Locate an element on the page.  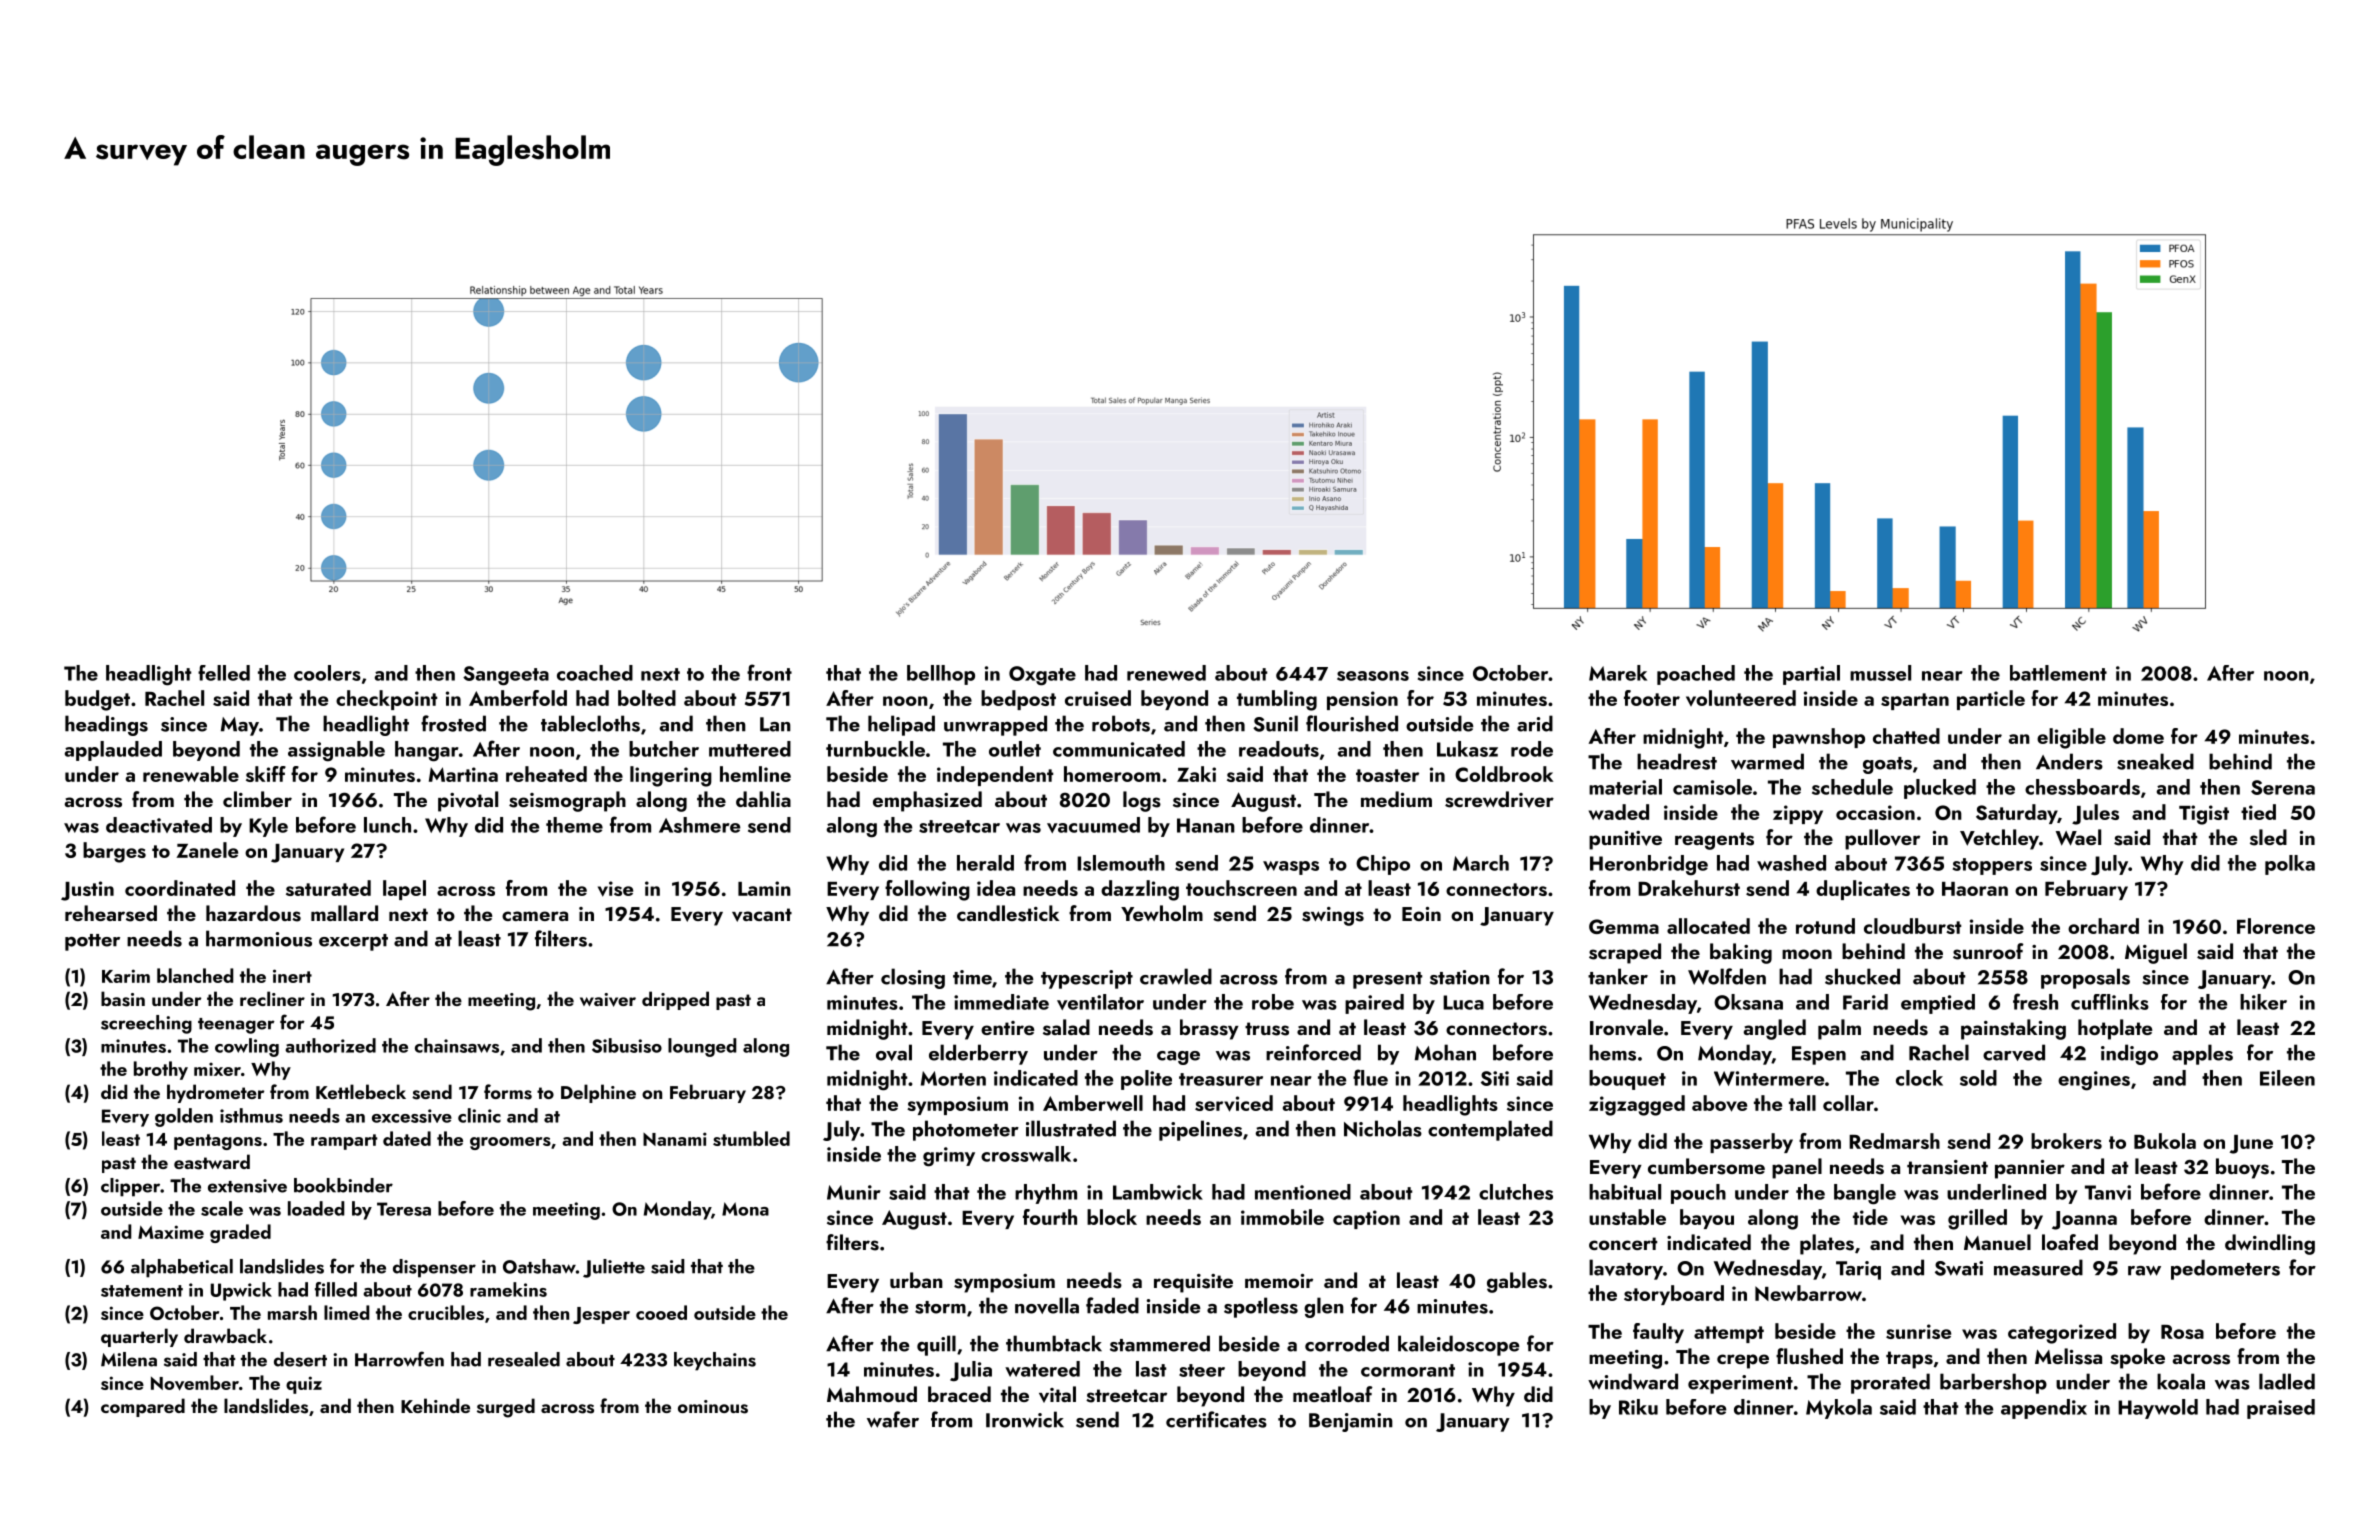
felled is located at coordinates (224, 673).
